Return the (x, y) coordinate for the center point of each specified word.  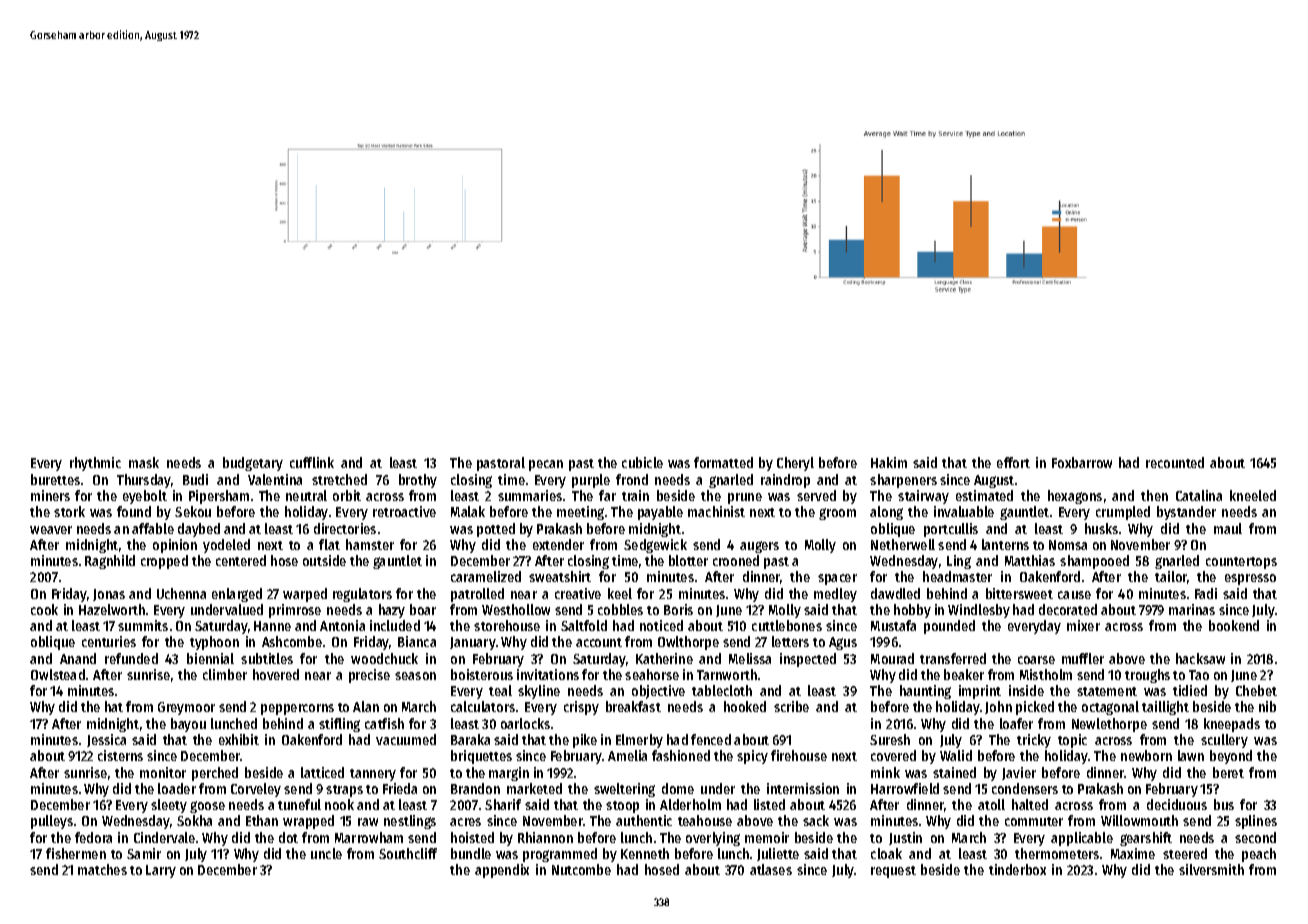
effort (1013, 462)
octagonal (1110, 708)
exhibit (239, 739)
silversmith (1211, 869)
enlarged (237, 595)
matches (102, 869)
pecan (546, 465)
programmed (560, 855)
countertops (1241, 563)
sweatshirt (560, 576)
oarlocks (525, 723)
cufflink (312, 462)
